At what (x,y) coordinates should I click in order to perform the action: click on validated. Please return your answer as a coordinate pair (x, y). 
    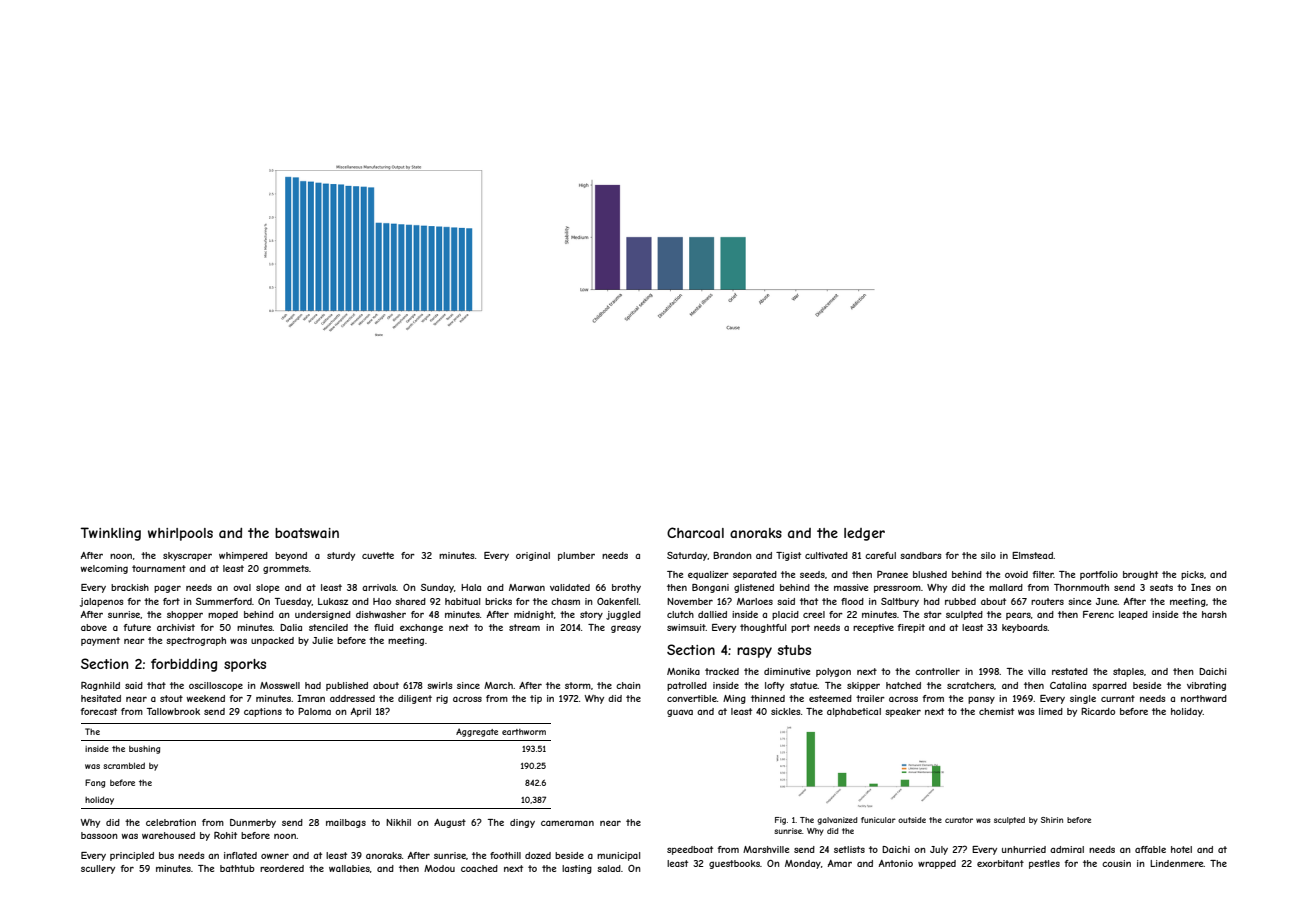
    Looking at the image, I should click on (570, 587).
